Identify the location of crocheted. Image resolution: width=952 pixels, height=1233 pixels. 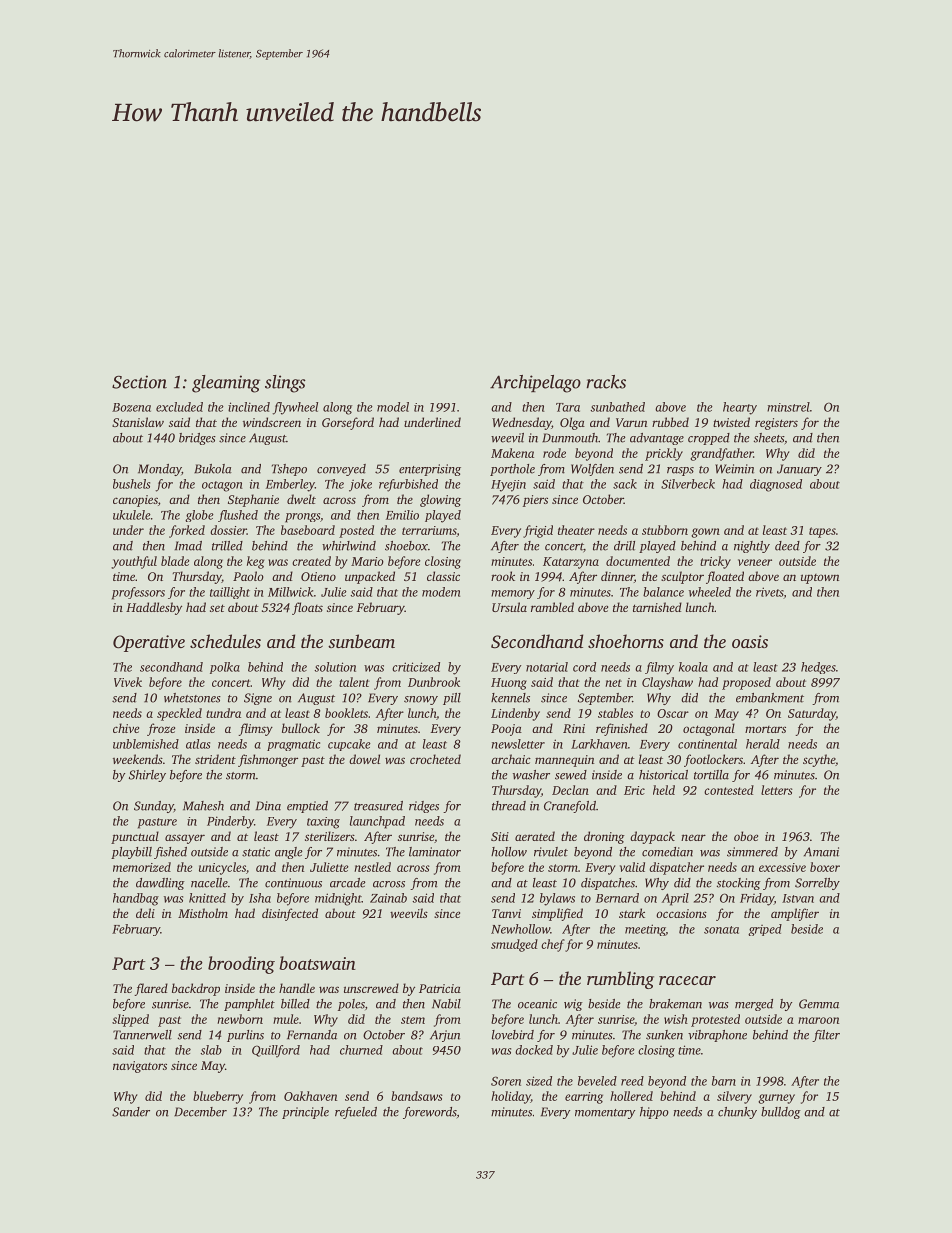
(435, 759).
